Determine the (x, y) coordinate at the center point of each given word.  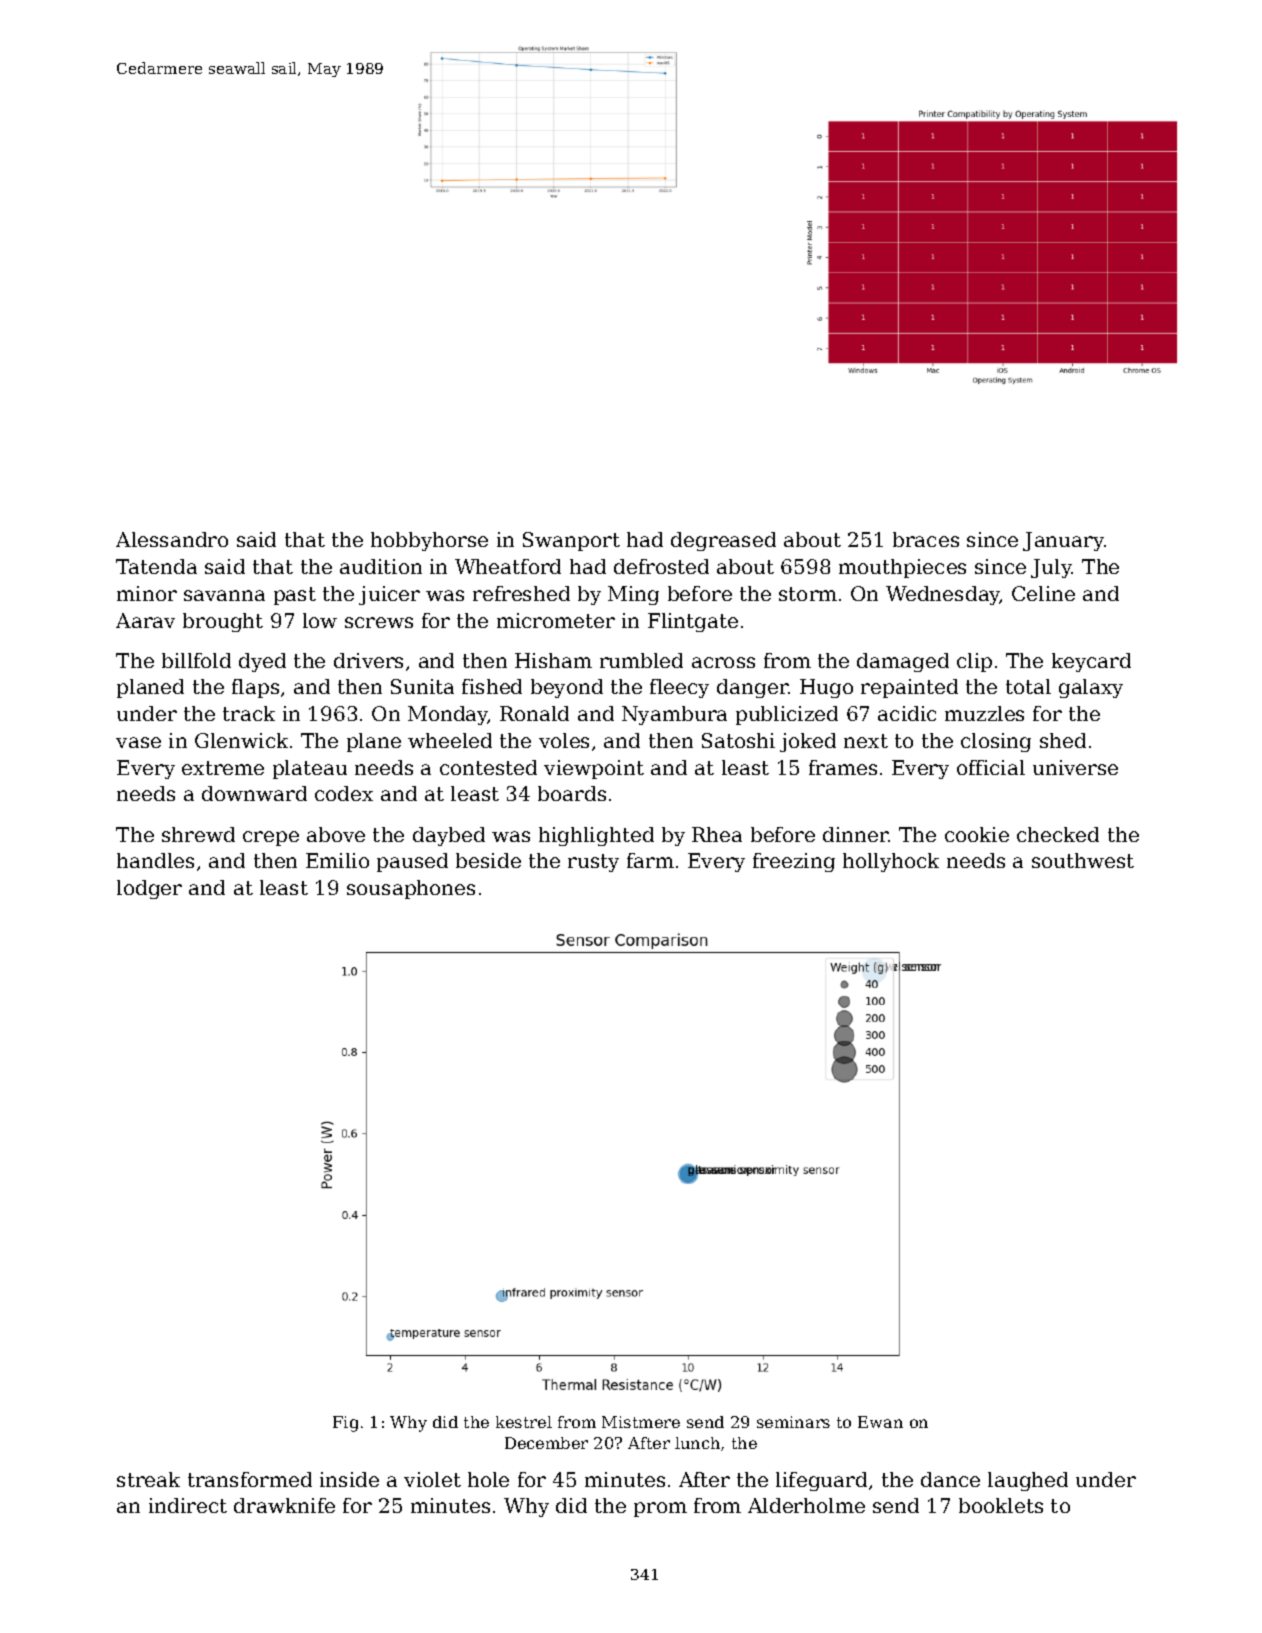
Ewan (880, 1422)
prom (660, 1509)
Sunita (422, 686)
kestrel (524, 1422)
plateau (310, 769)
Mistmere (641, 1422)
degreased (723, 541)
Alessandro (172, 539)
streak (148, 1479)
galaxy (1091, 688)
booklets (1001, 1505)
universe (1075, 767)
